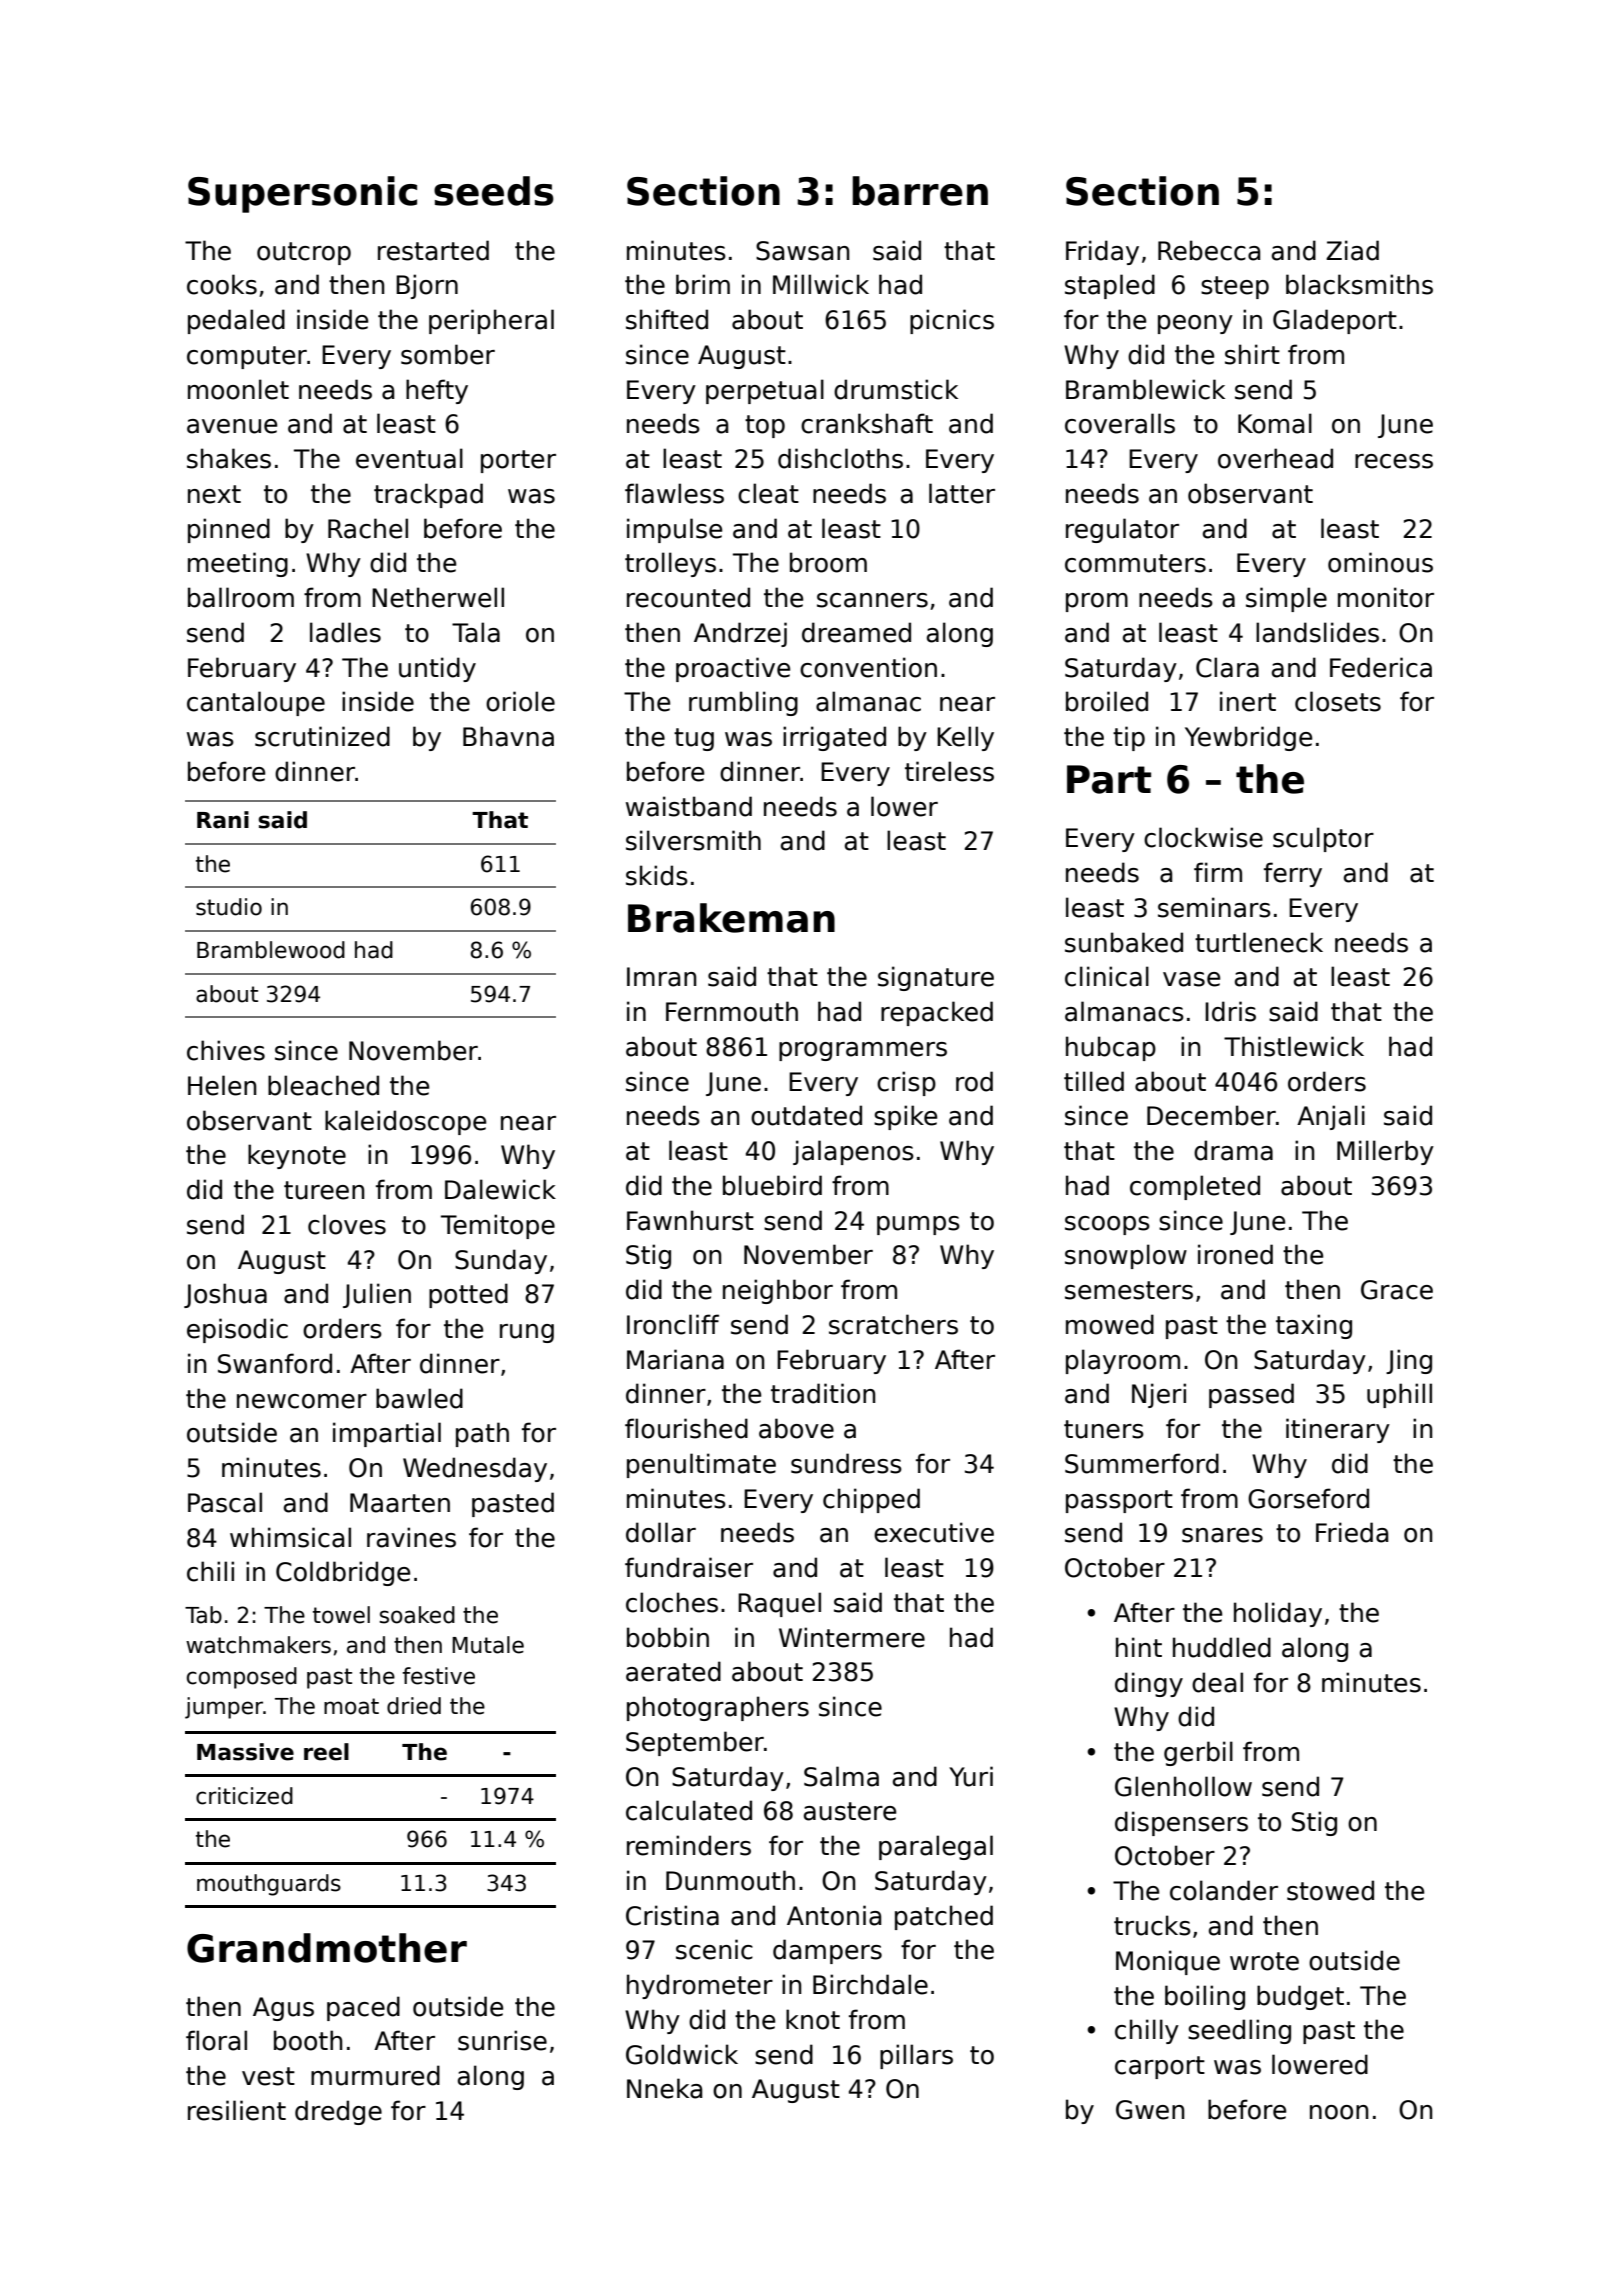  What do you see at coordinates (673, 1671) in the screenshot?
I see `aerated` at bounding box center [673, 1671].
